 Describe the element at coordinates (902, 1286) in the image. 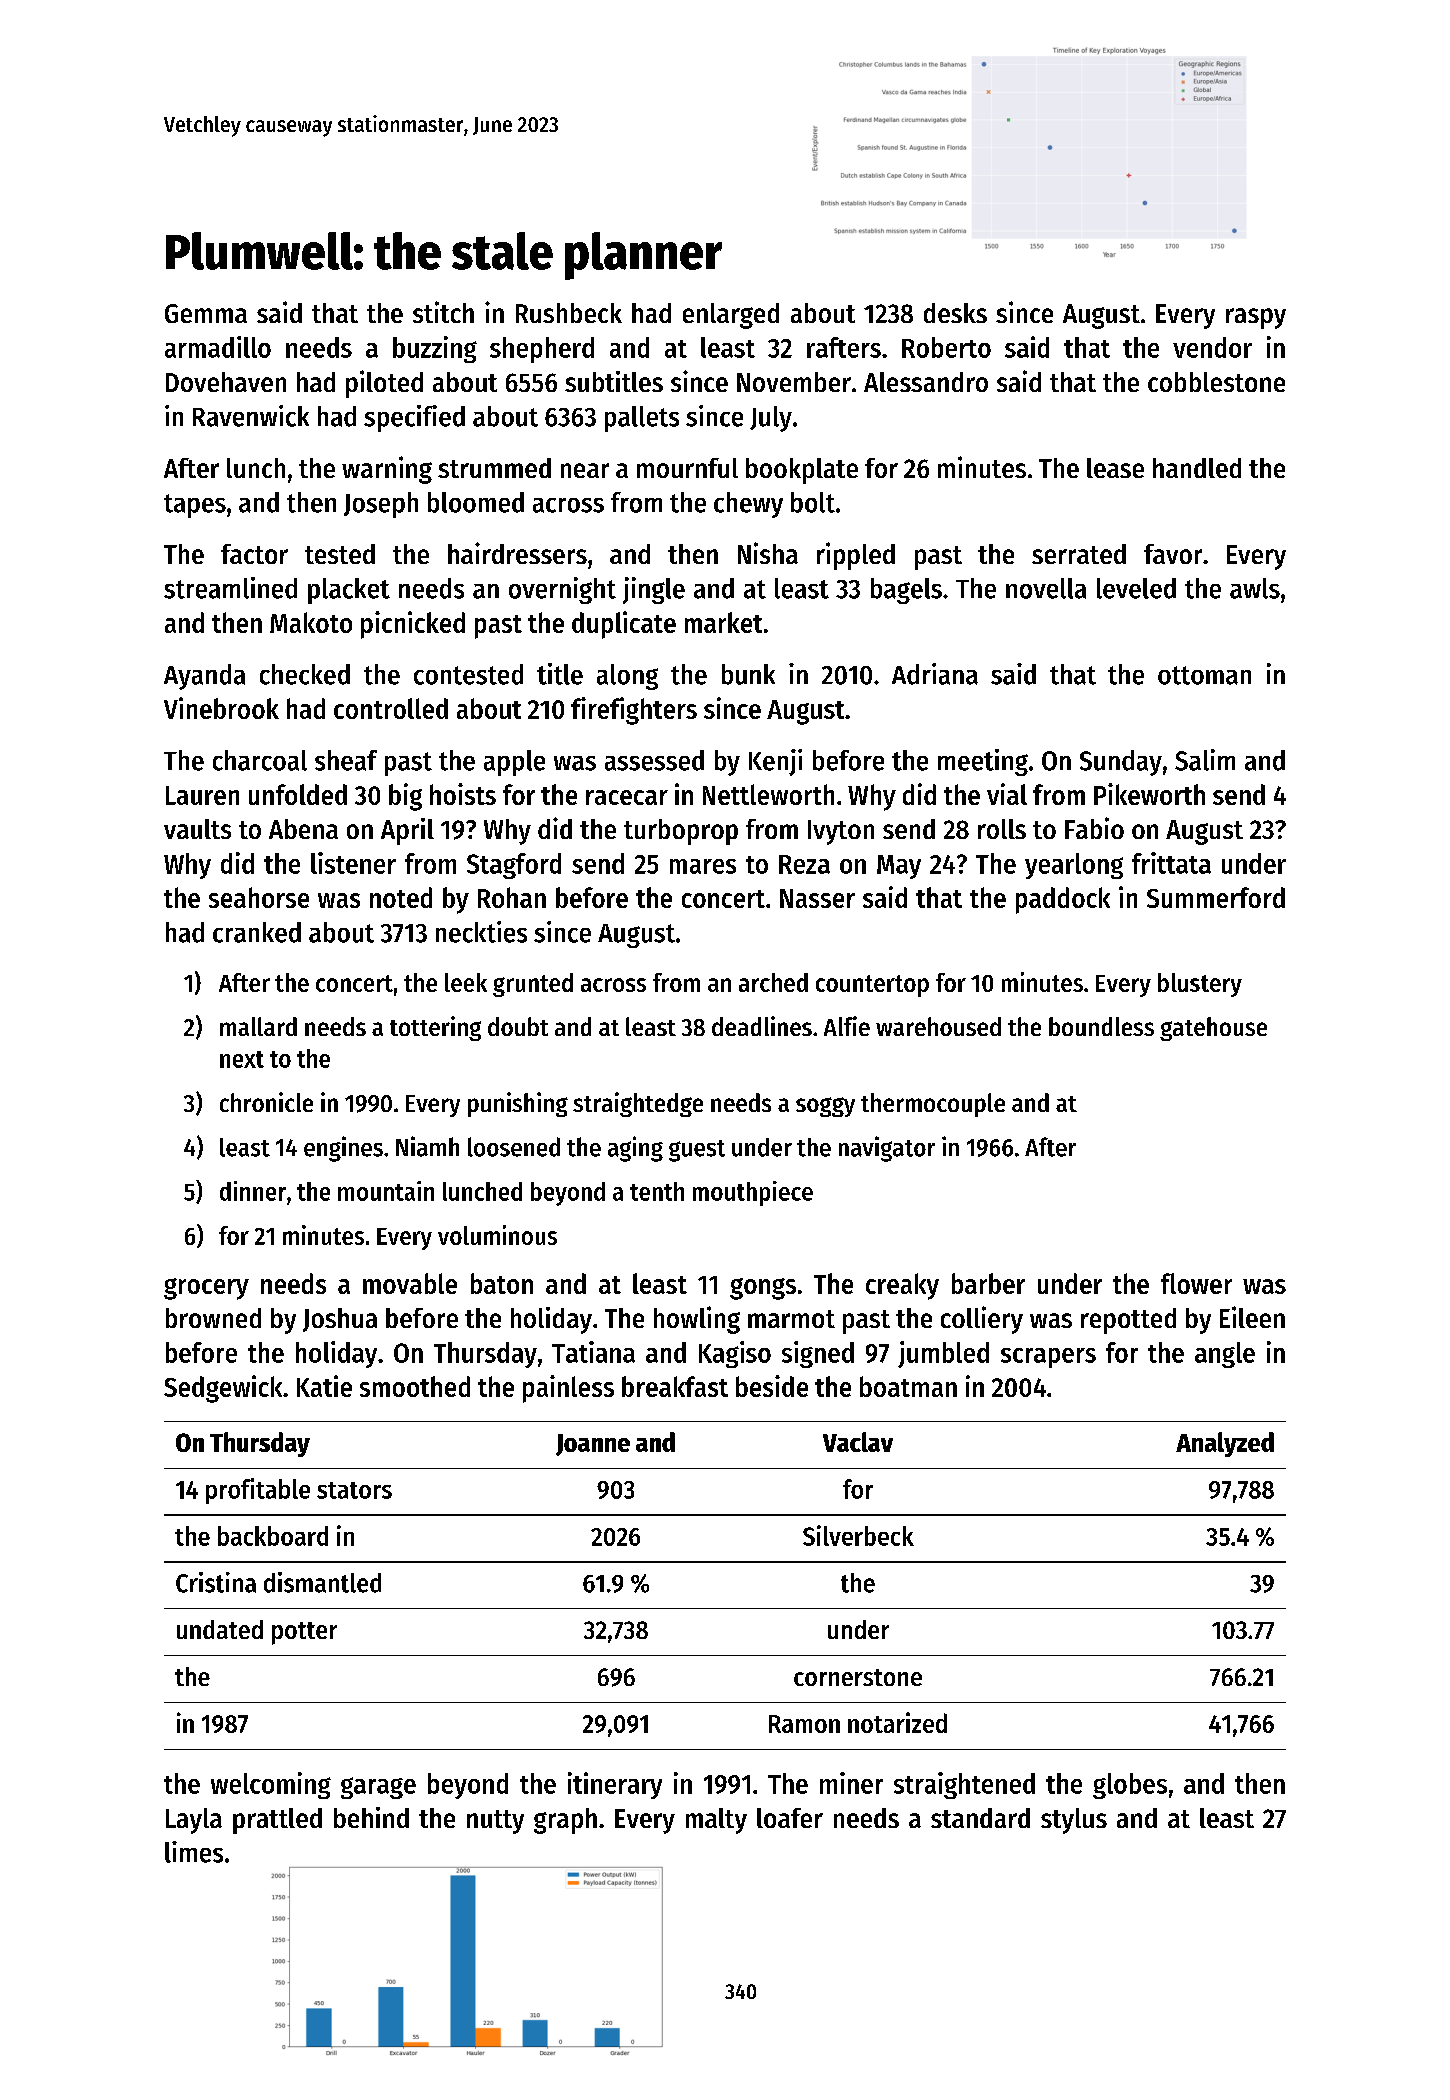

I see `creaky` at that location.
